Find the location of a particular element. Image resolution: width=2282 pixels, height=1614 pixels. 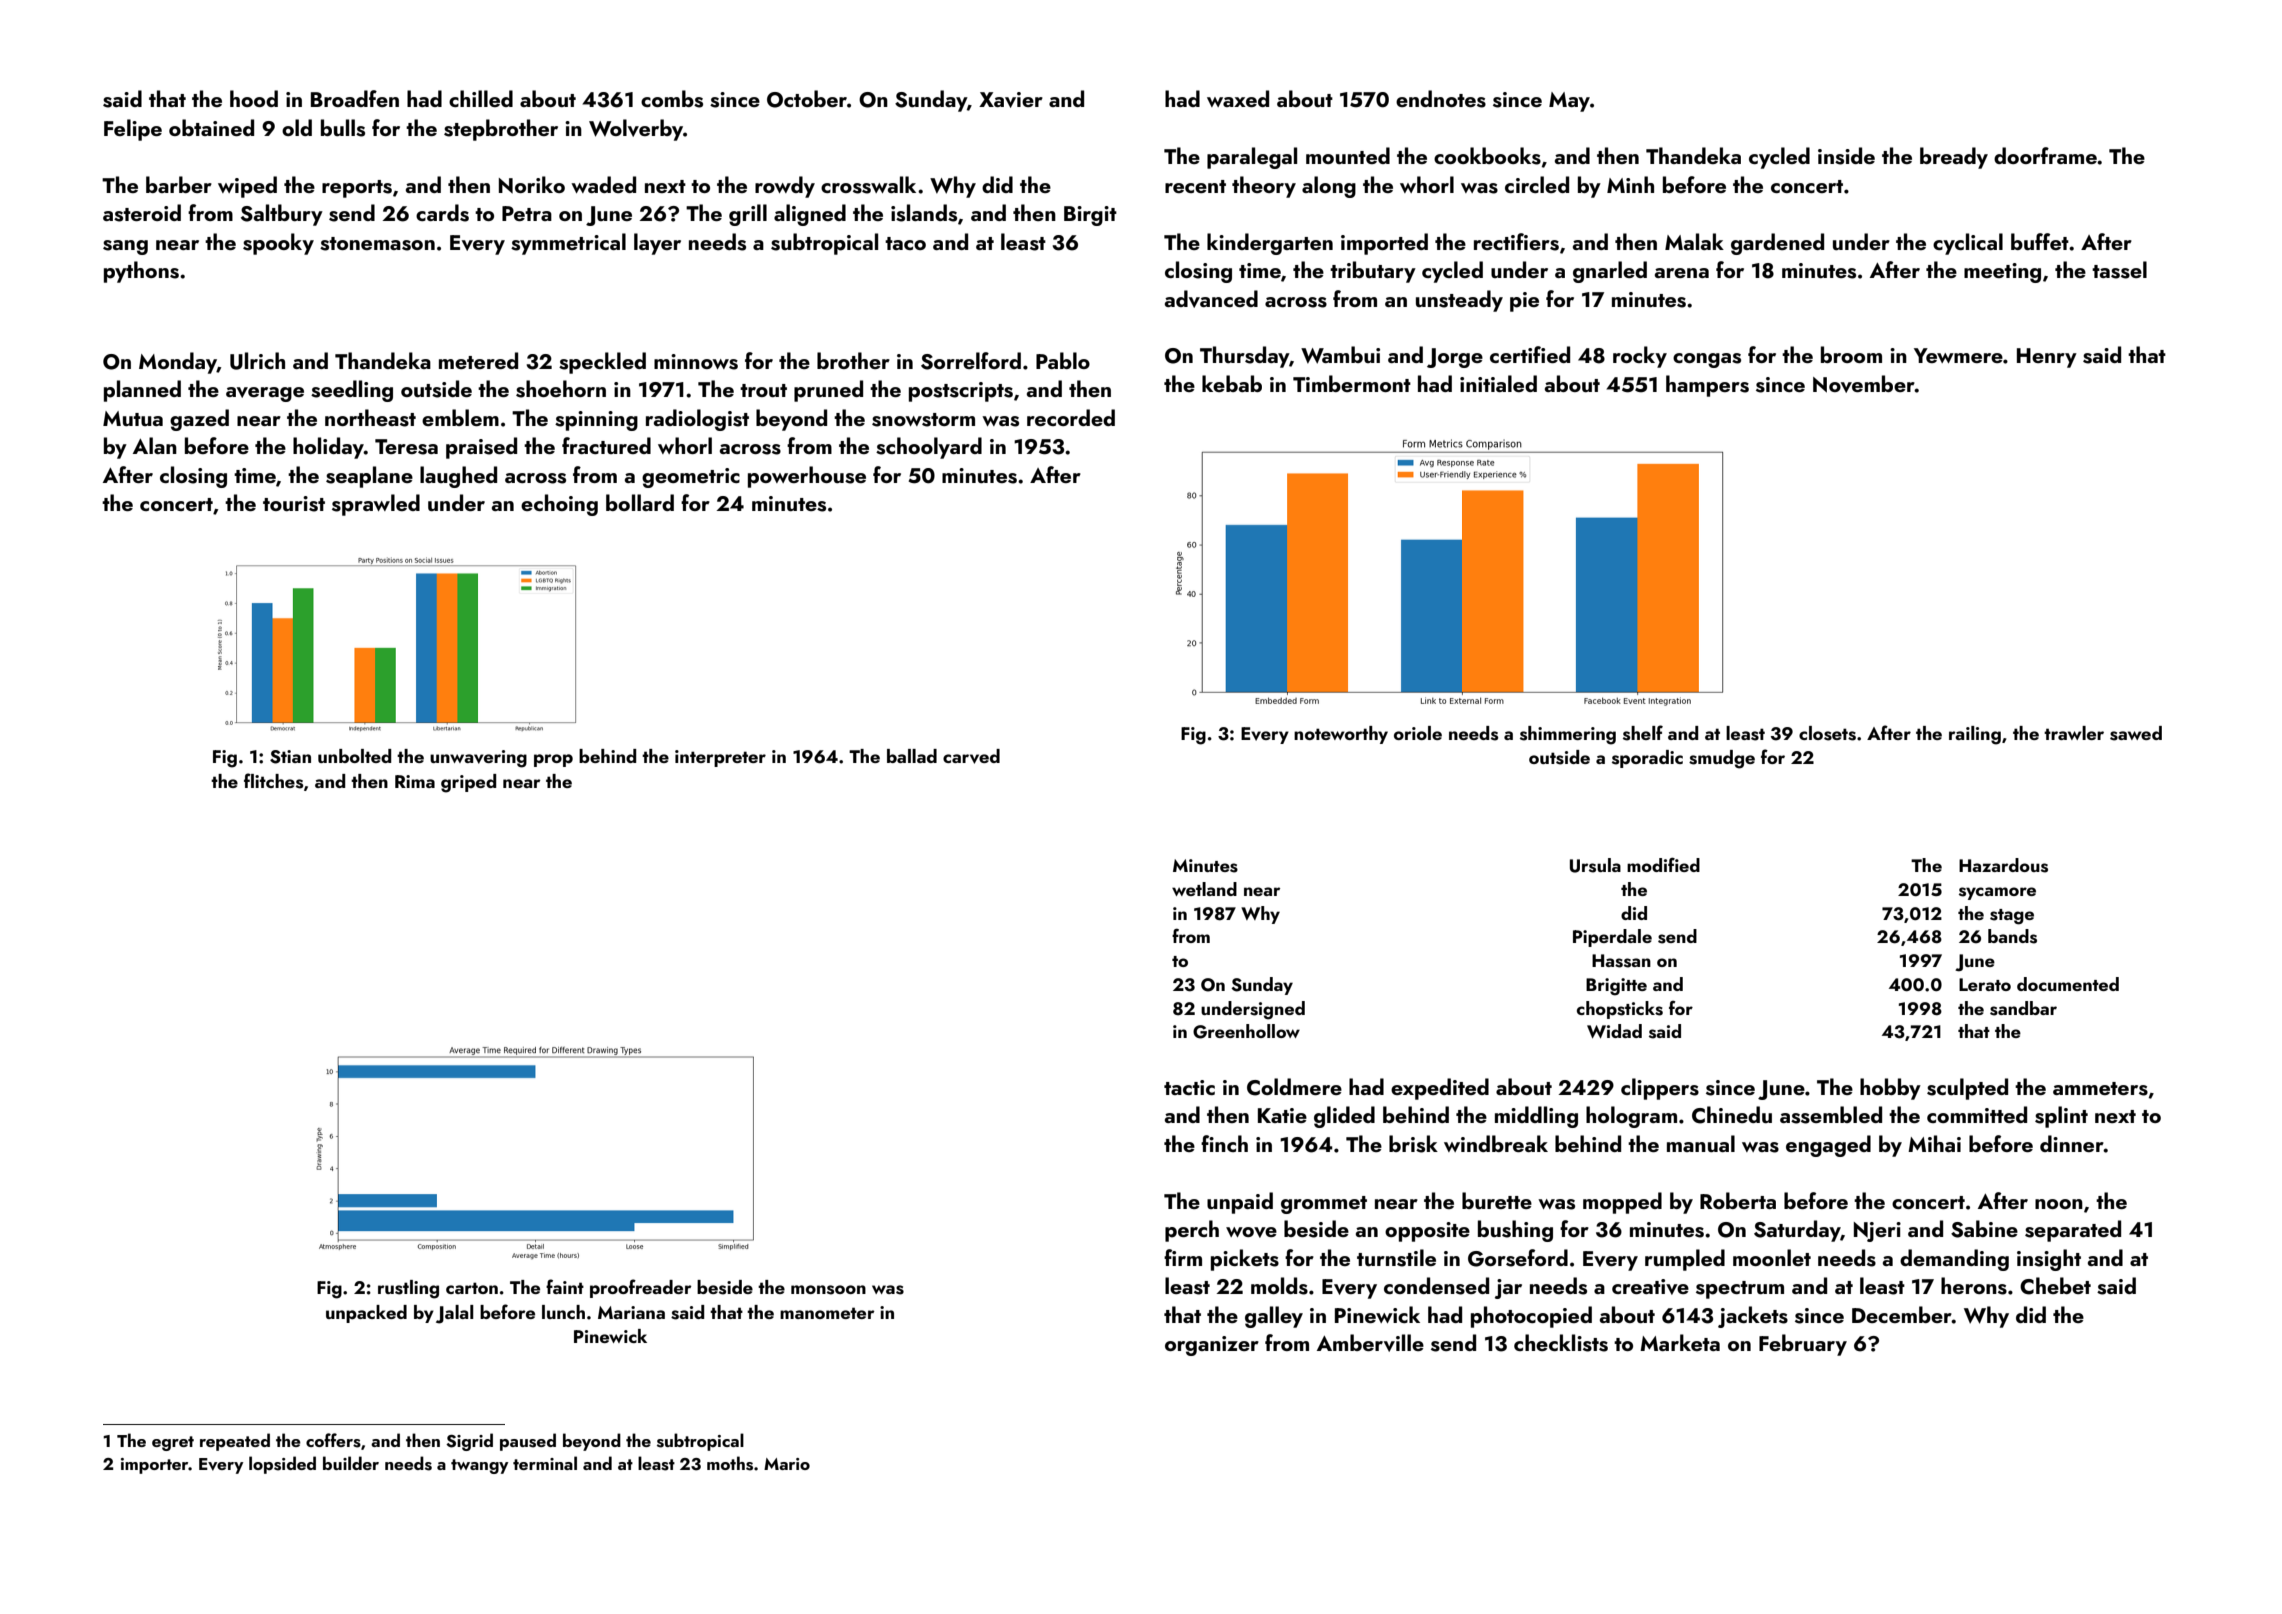

noon is located at coordinates (2059, 1204).
